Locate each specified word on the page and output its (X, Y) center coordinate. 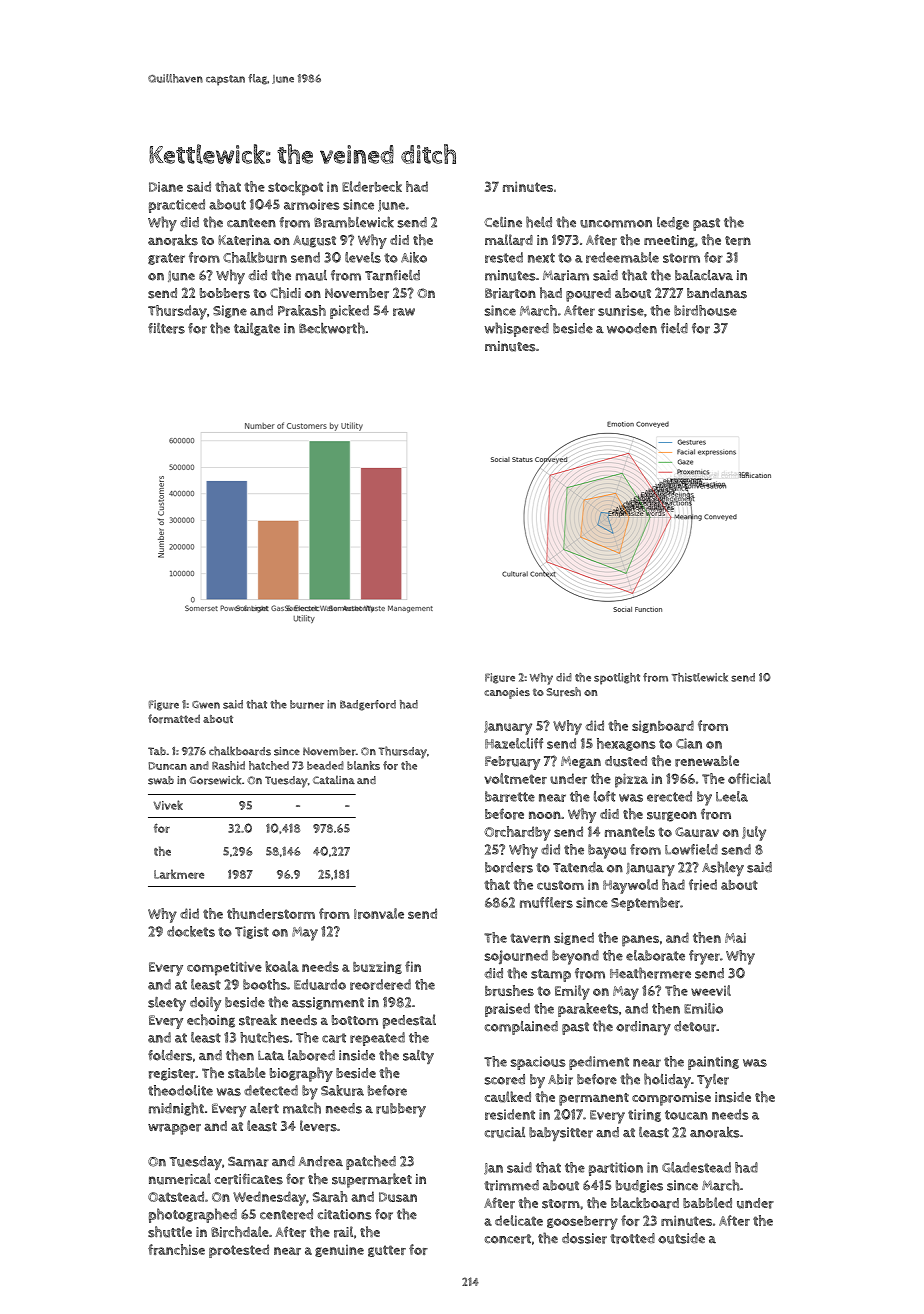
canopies (507, 693)
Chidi (285, 293)
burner (307, 704)
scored (505, 1079)
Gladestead (696, 1167)
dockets (191, 931)
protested (239, 1251)
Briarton (510, 293)
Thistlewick (700, 677)
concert (508, 1239)
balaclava (704, 275)
